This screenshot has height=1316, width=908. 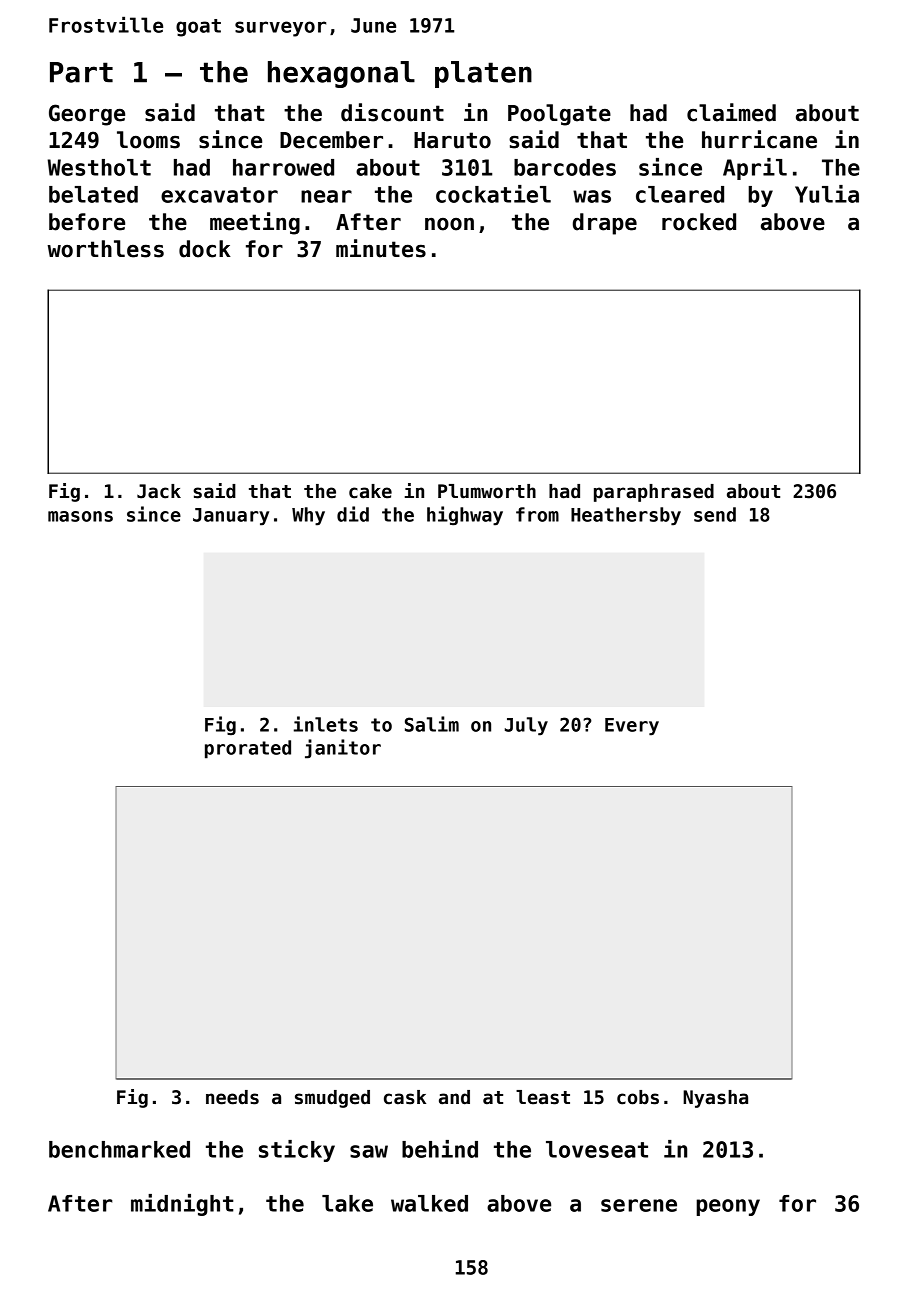 What do you see at coordinates (87, 222) in the screenshot?
I see `before` at bounding box center [87, 222].
